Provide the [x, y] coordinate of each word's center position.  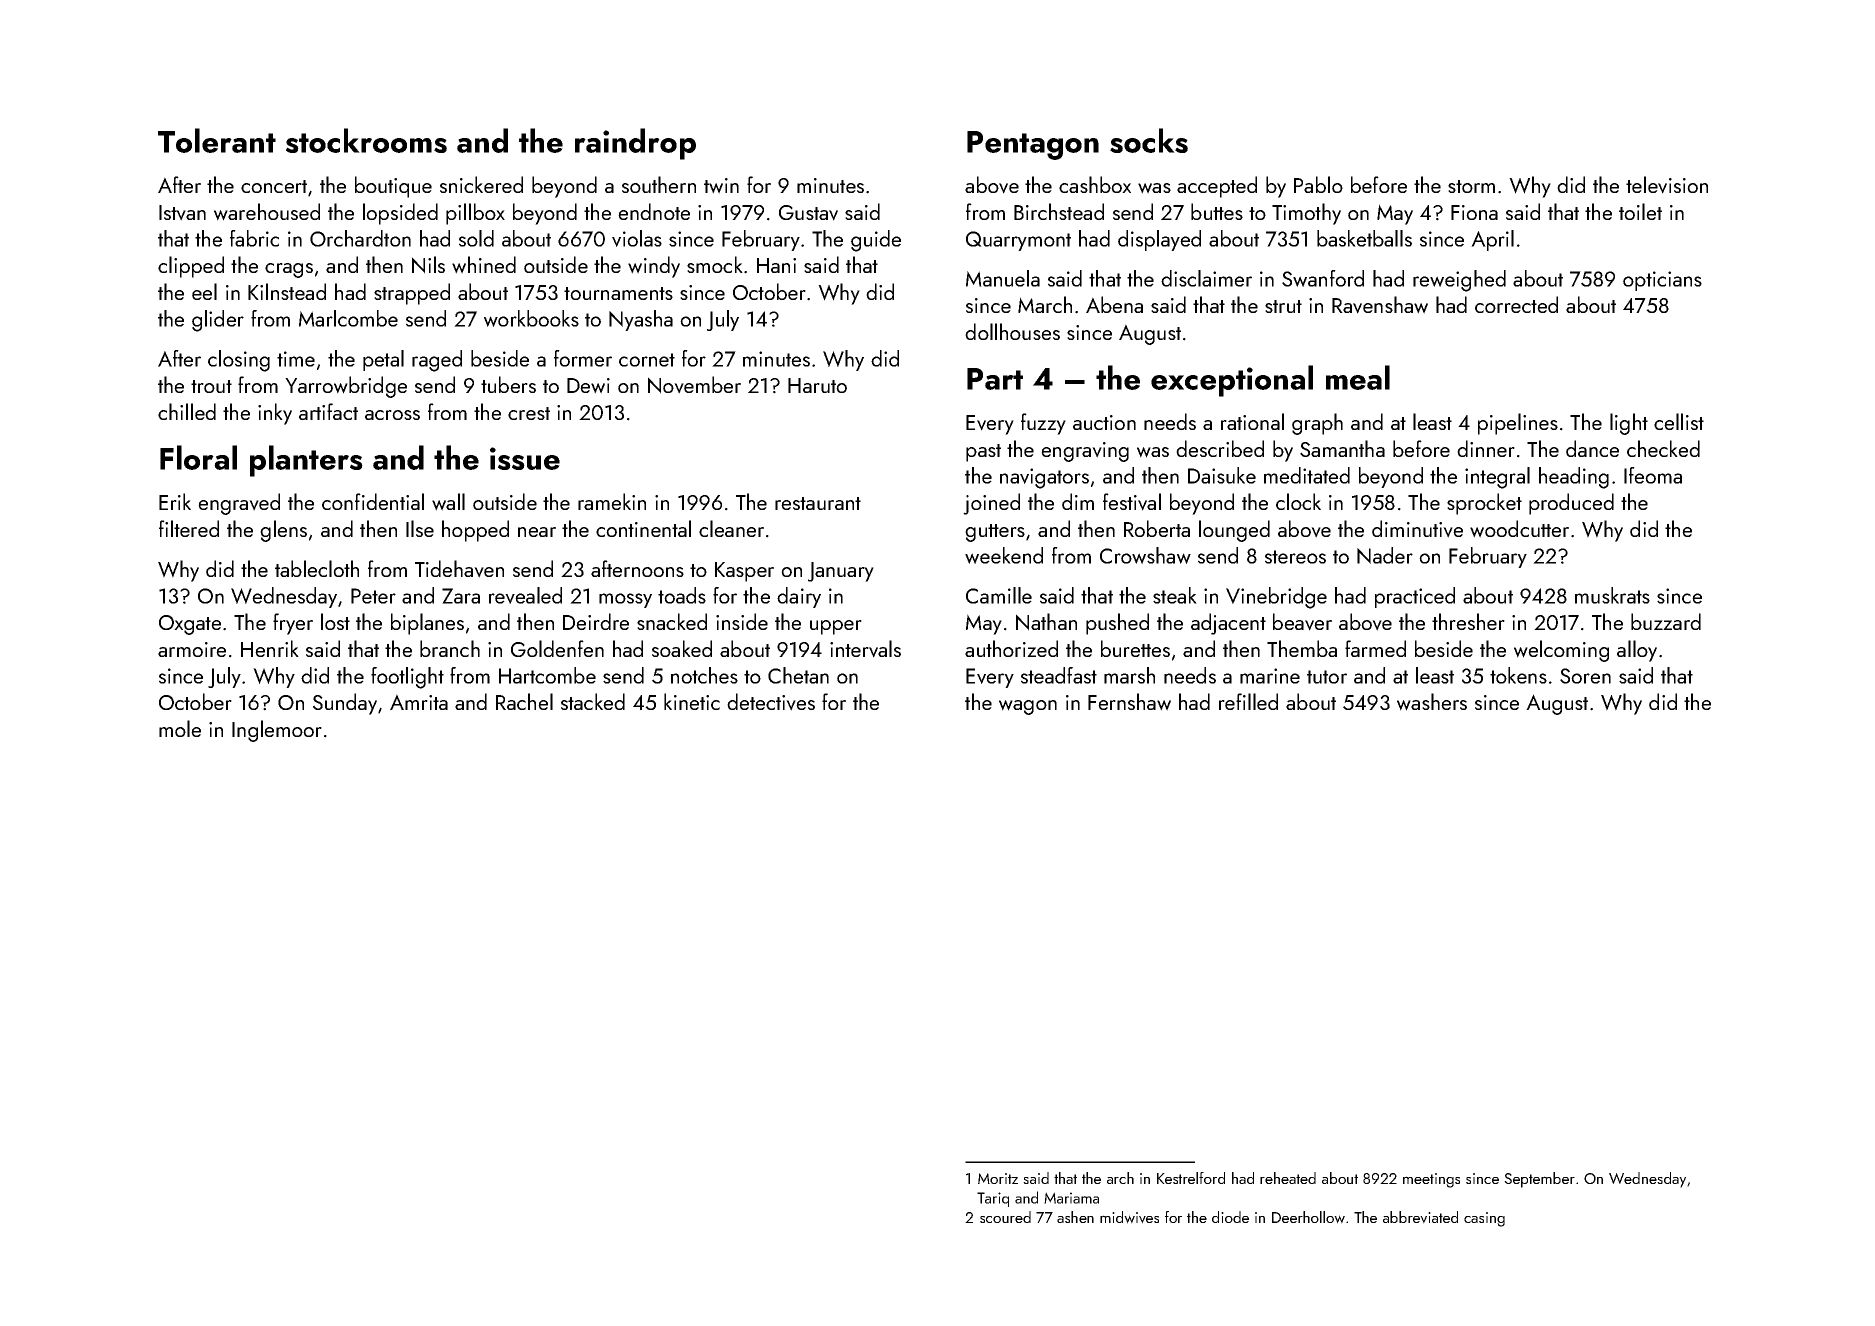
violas [637, 238]
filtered [189, 528]
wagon [1028, 707]
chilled [187, 411]
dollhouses [1012, 331]
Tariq [993, 1199]
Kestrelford [1191, 1178]
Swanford [1323, 278]
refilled [1248, 701]
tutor [1327, 677]
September [1539, 1180]
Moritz [998, 1178]
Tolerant [217, 140]
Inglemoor [277, 731]
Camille [999, 595]
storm [1471, 186]
